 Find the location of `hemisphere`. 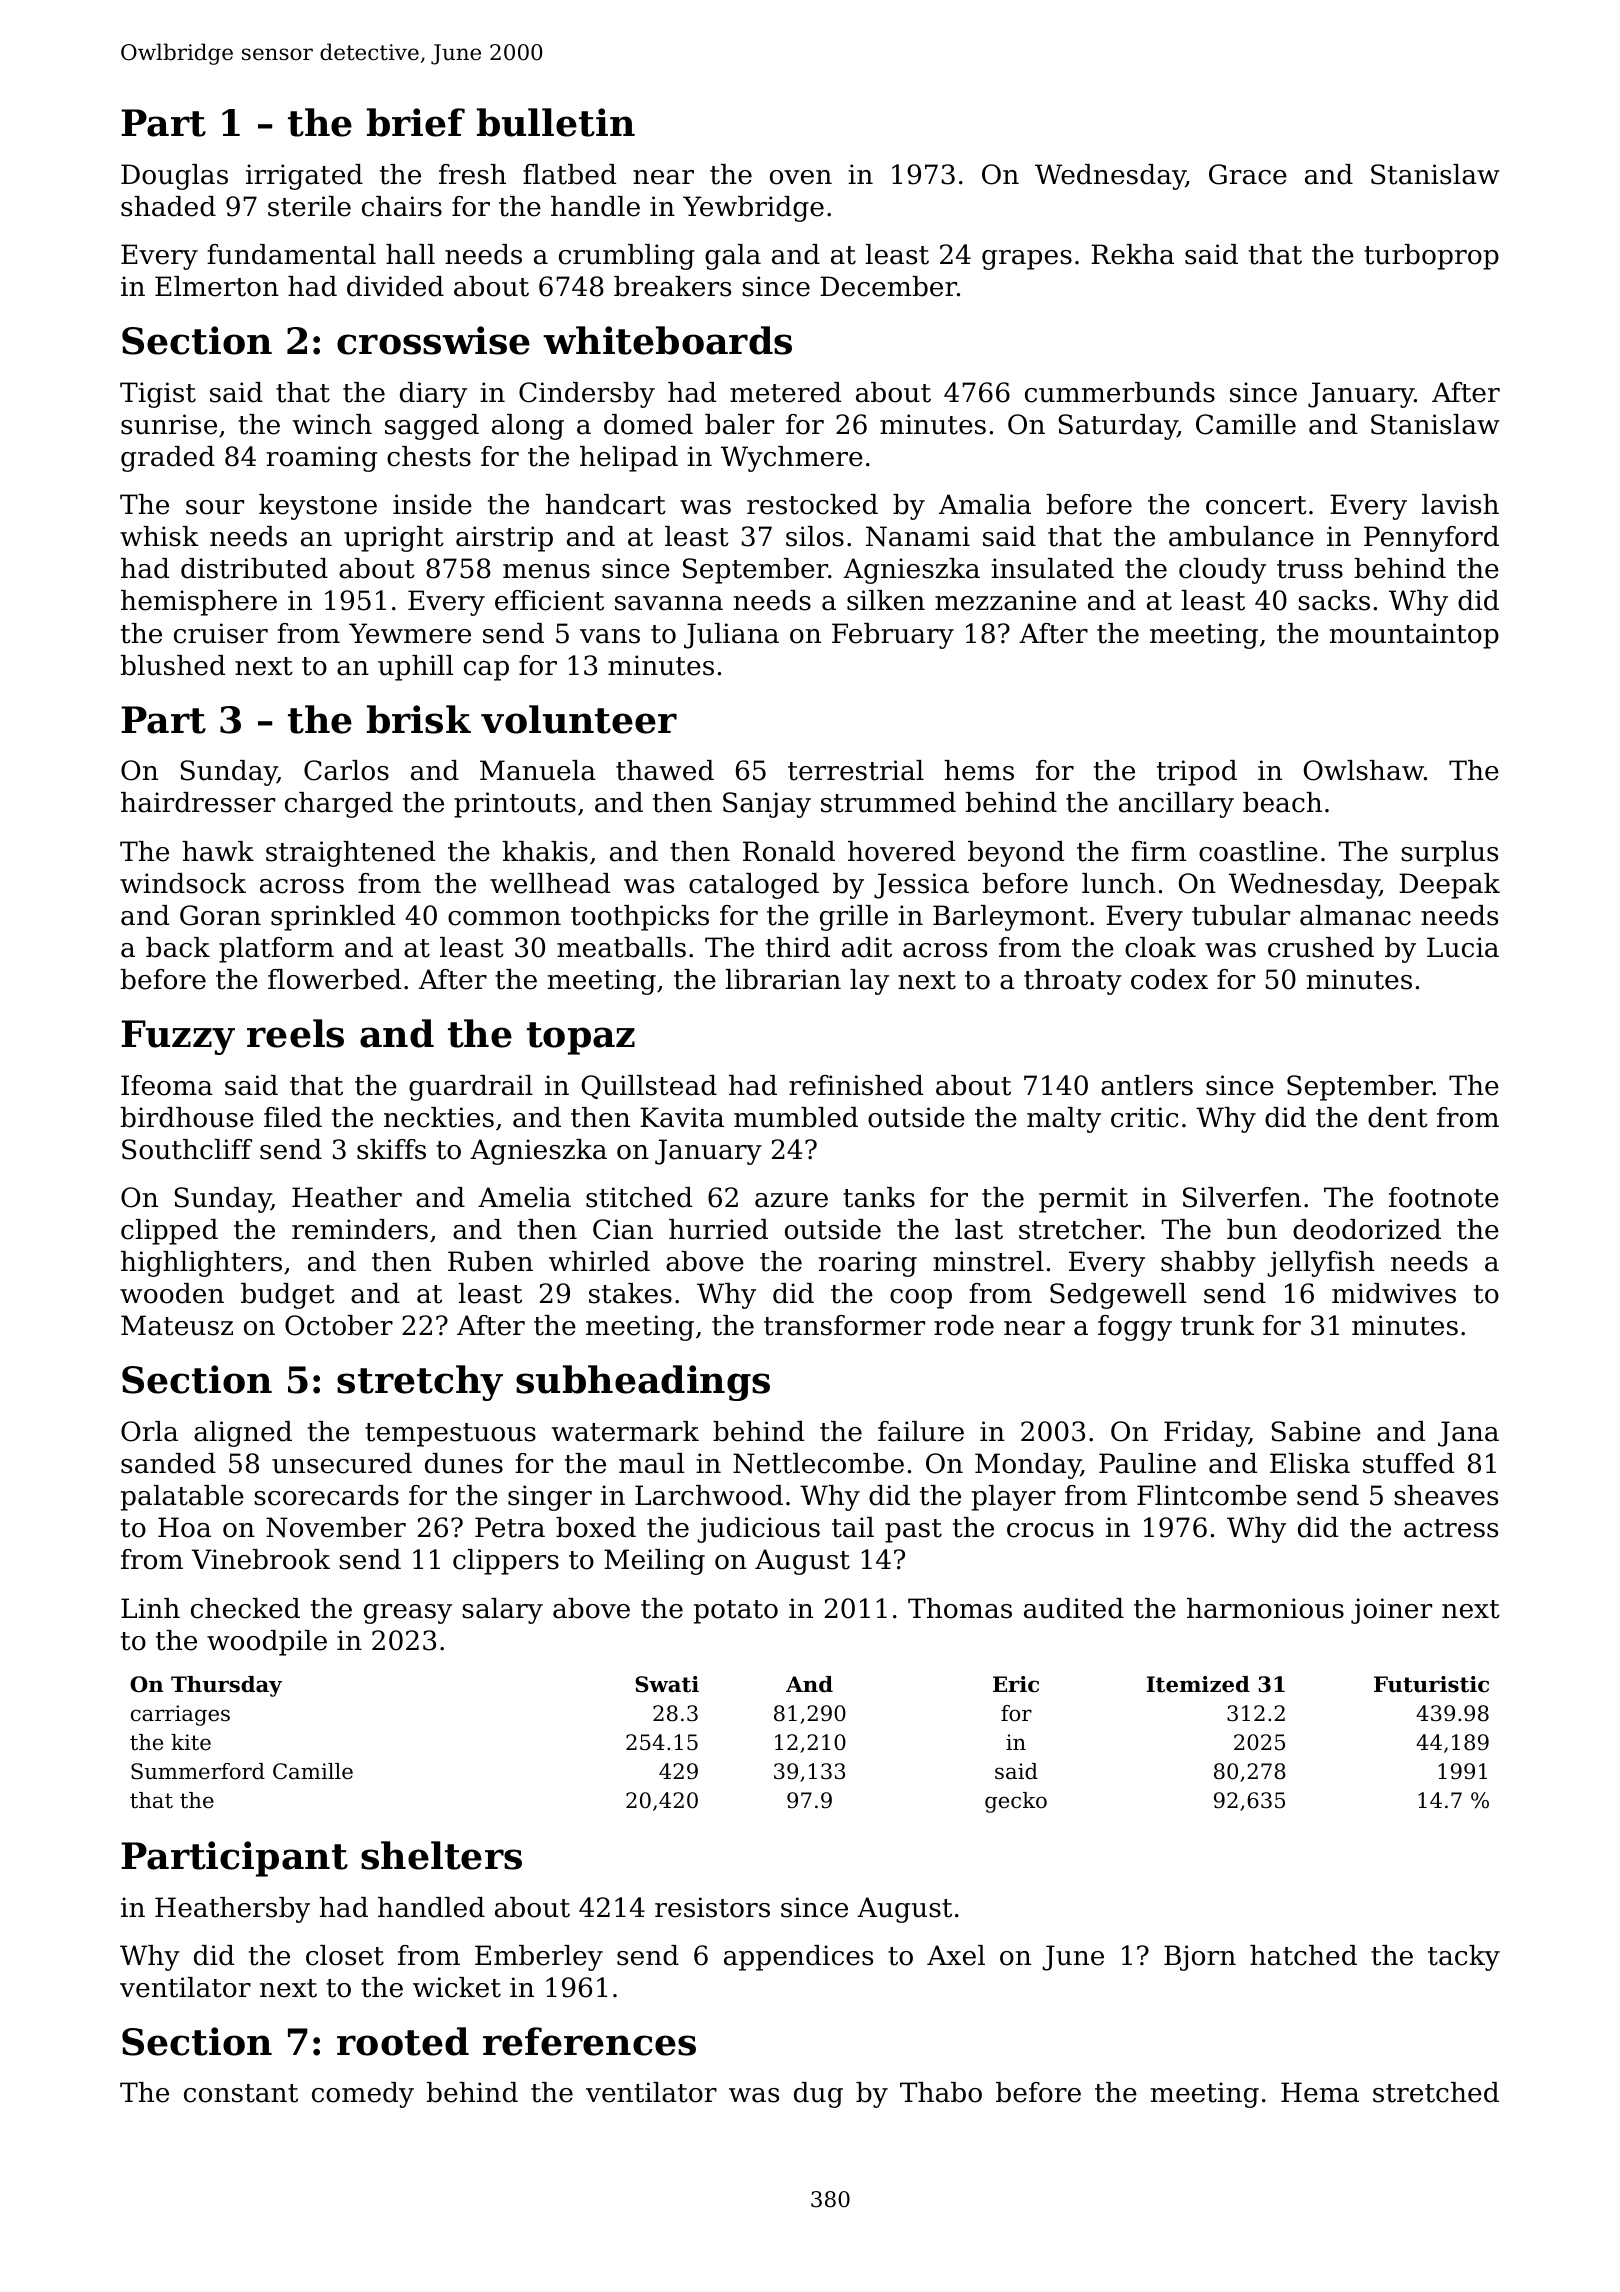

hemisphere is located at coordinates (199, 603).
